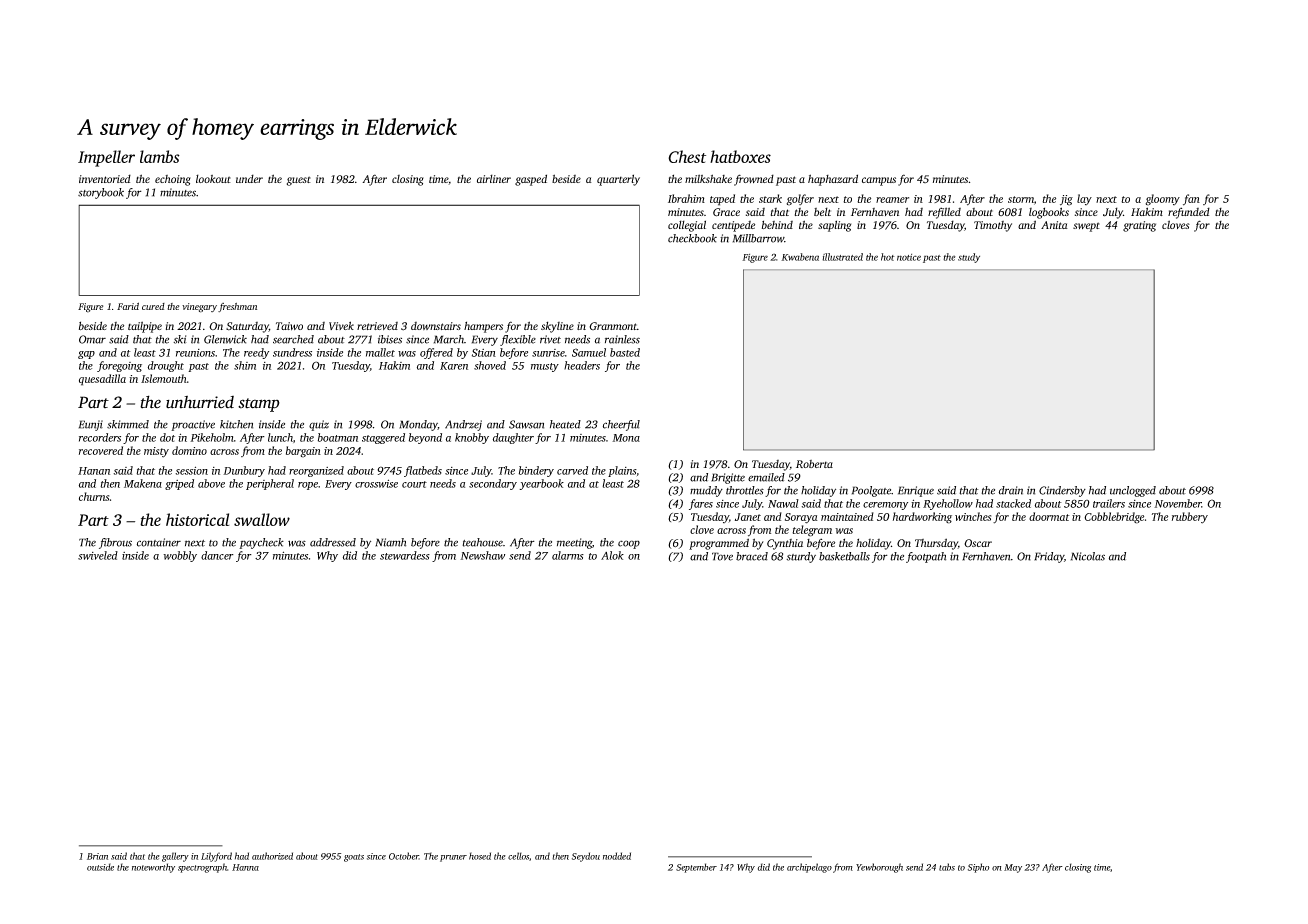 The height and width of the page is (924, 1308). I want to click on fan, so click(1191, 200).
